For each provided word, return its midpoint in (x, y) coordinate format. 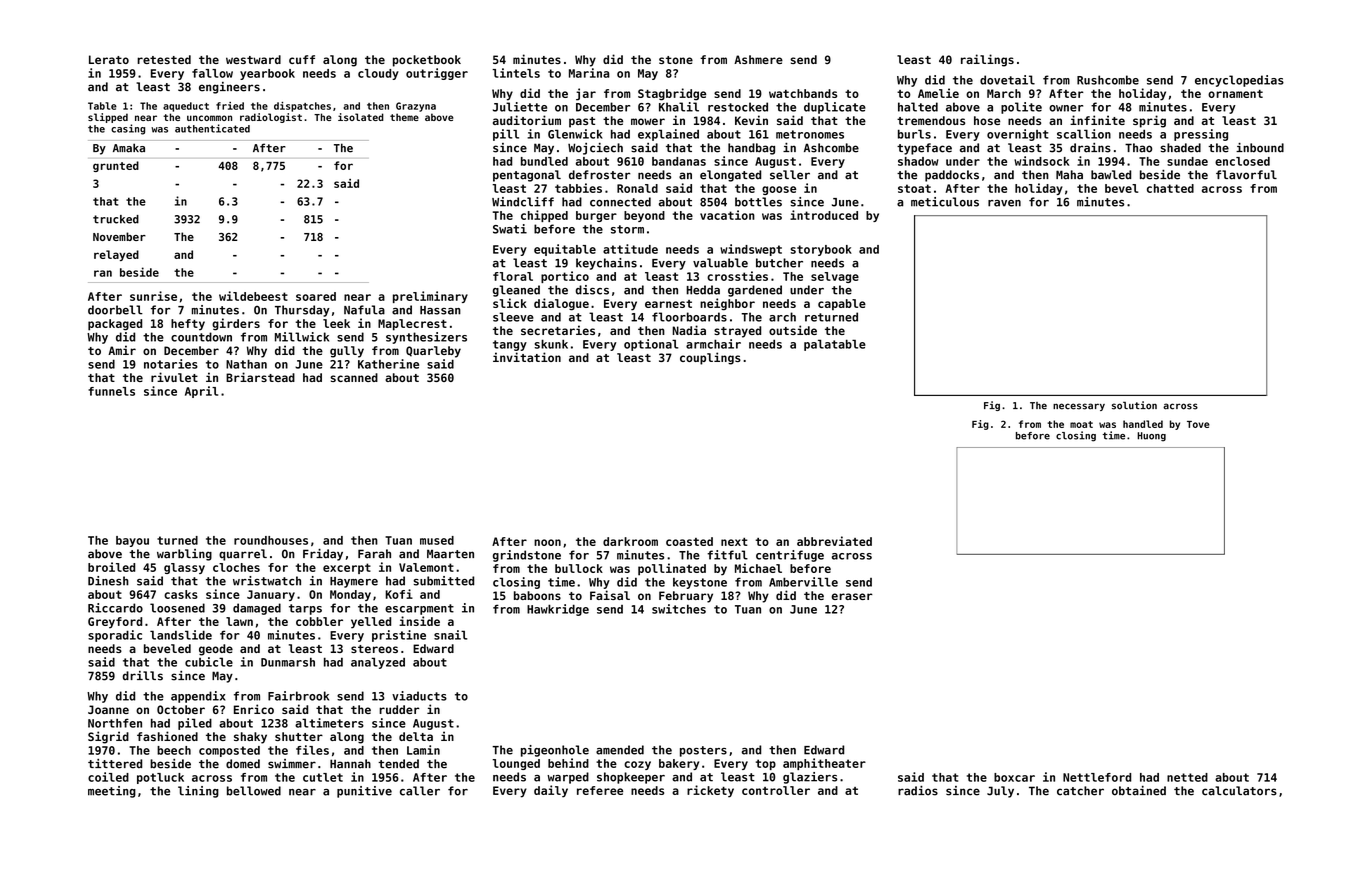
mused (437, 540)
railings (987, 60)
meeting (112, 792)
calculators (1239, 791)
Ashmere (758, 59)
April (201, 392)
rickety (710, 791)
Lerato (109, 59)
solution (1134, 405)
